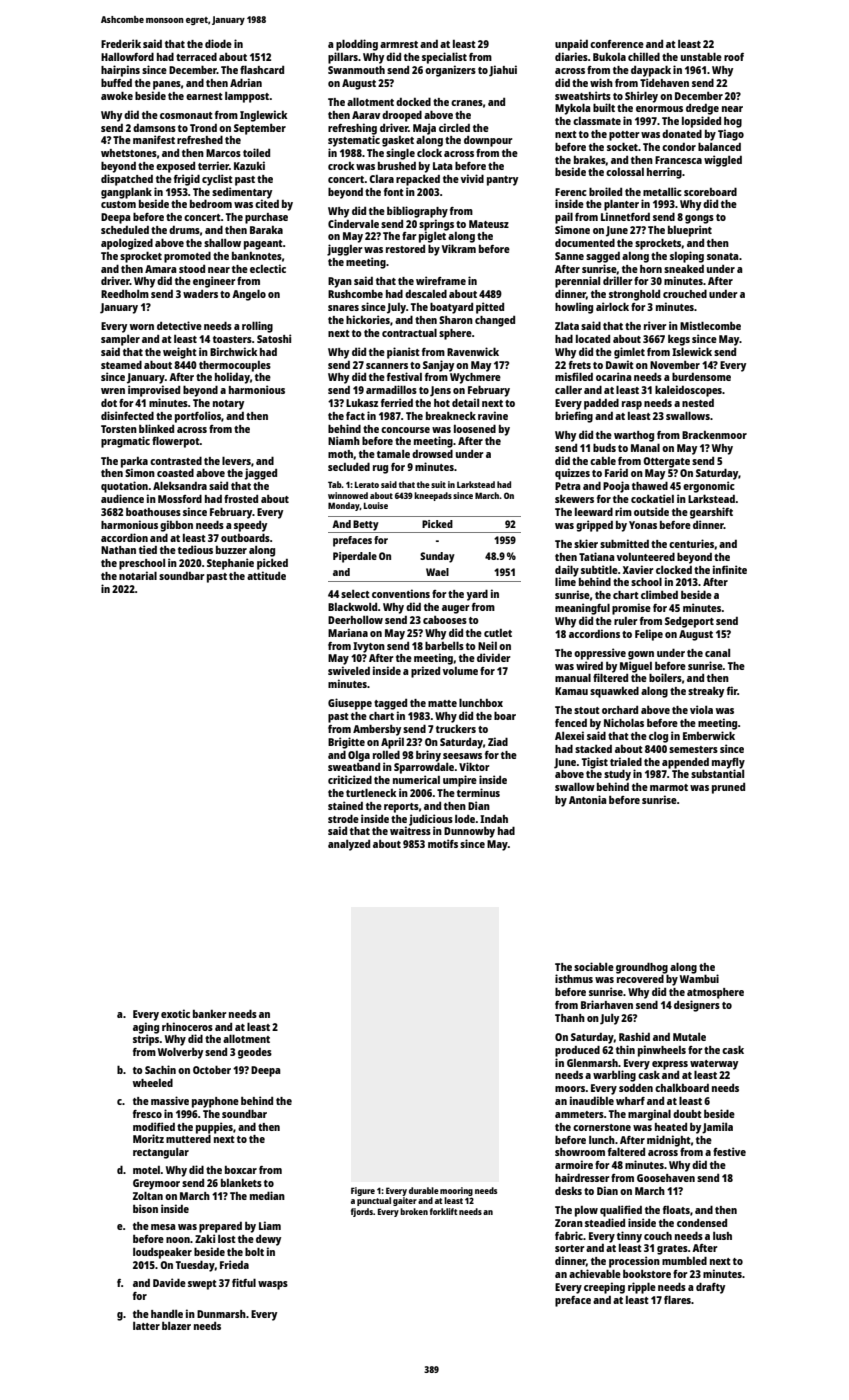  Describe the element at coordinates (677, 1299) in the image. I see `flares` at that location.
